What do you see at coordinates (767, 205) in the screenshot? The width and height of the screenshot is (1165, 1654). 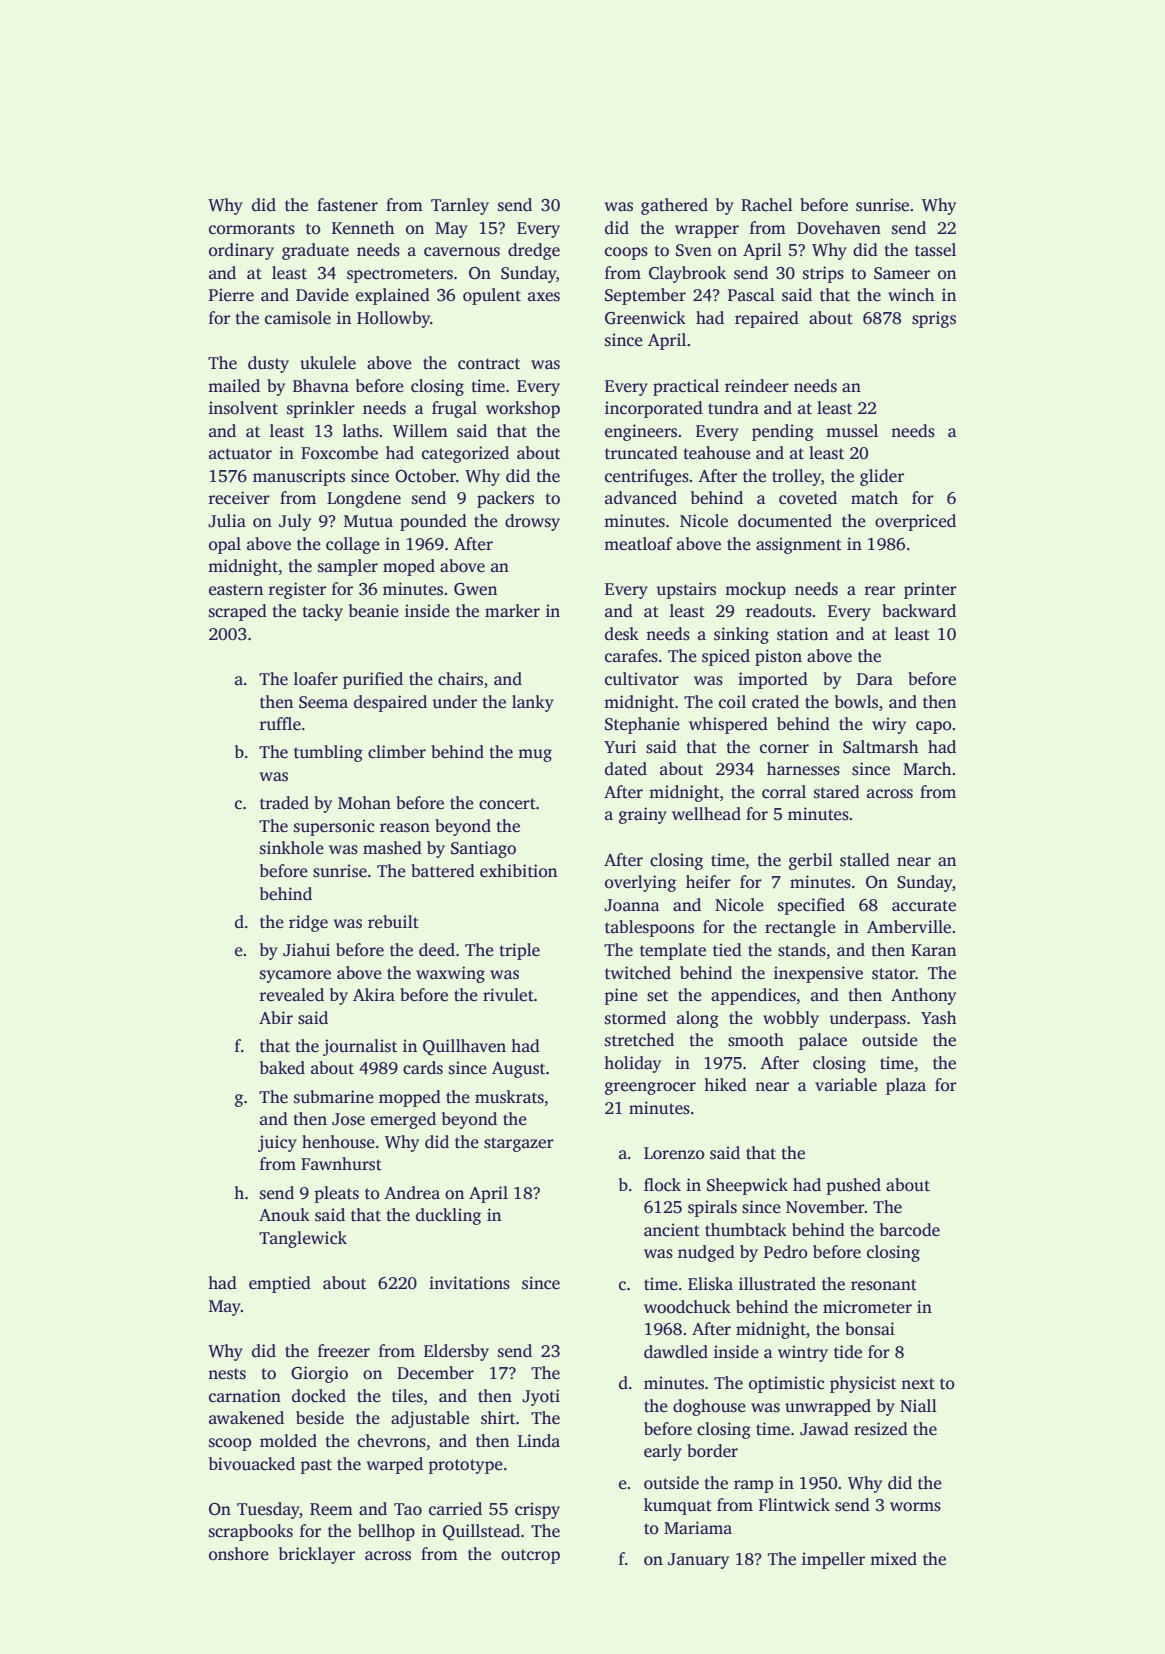 I see `Rachel` at bounding box center [767, 205].
